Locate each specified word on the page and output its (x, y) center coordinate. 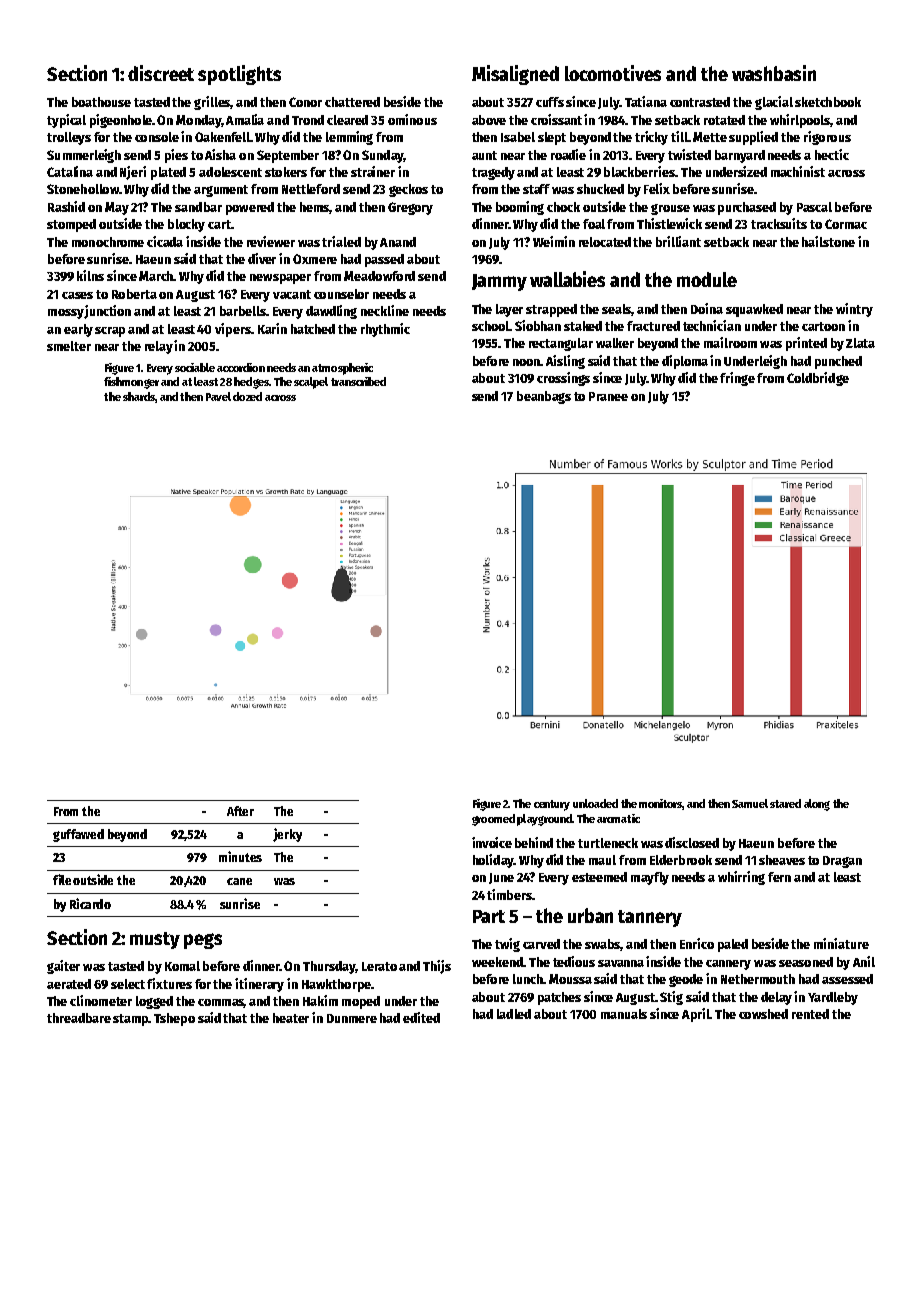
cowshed (763, 1014)
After (240, 811)
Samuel (750, 803)
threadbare (79, 1018)
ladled (514, 1014)
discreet (161, 73)
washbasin (774, 73)
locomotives (613, 73)
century (552, 805)
